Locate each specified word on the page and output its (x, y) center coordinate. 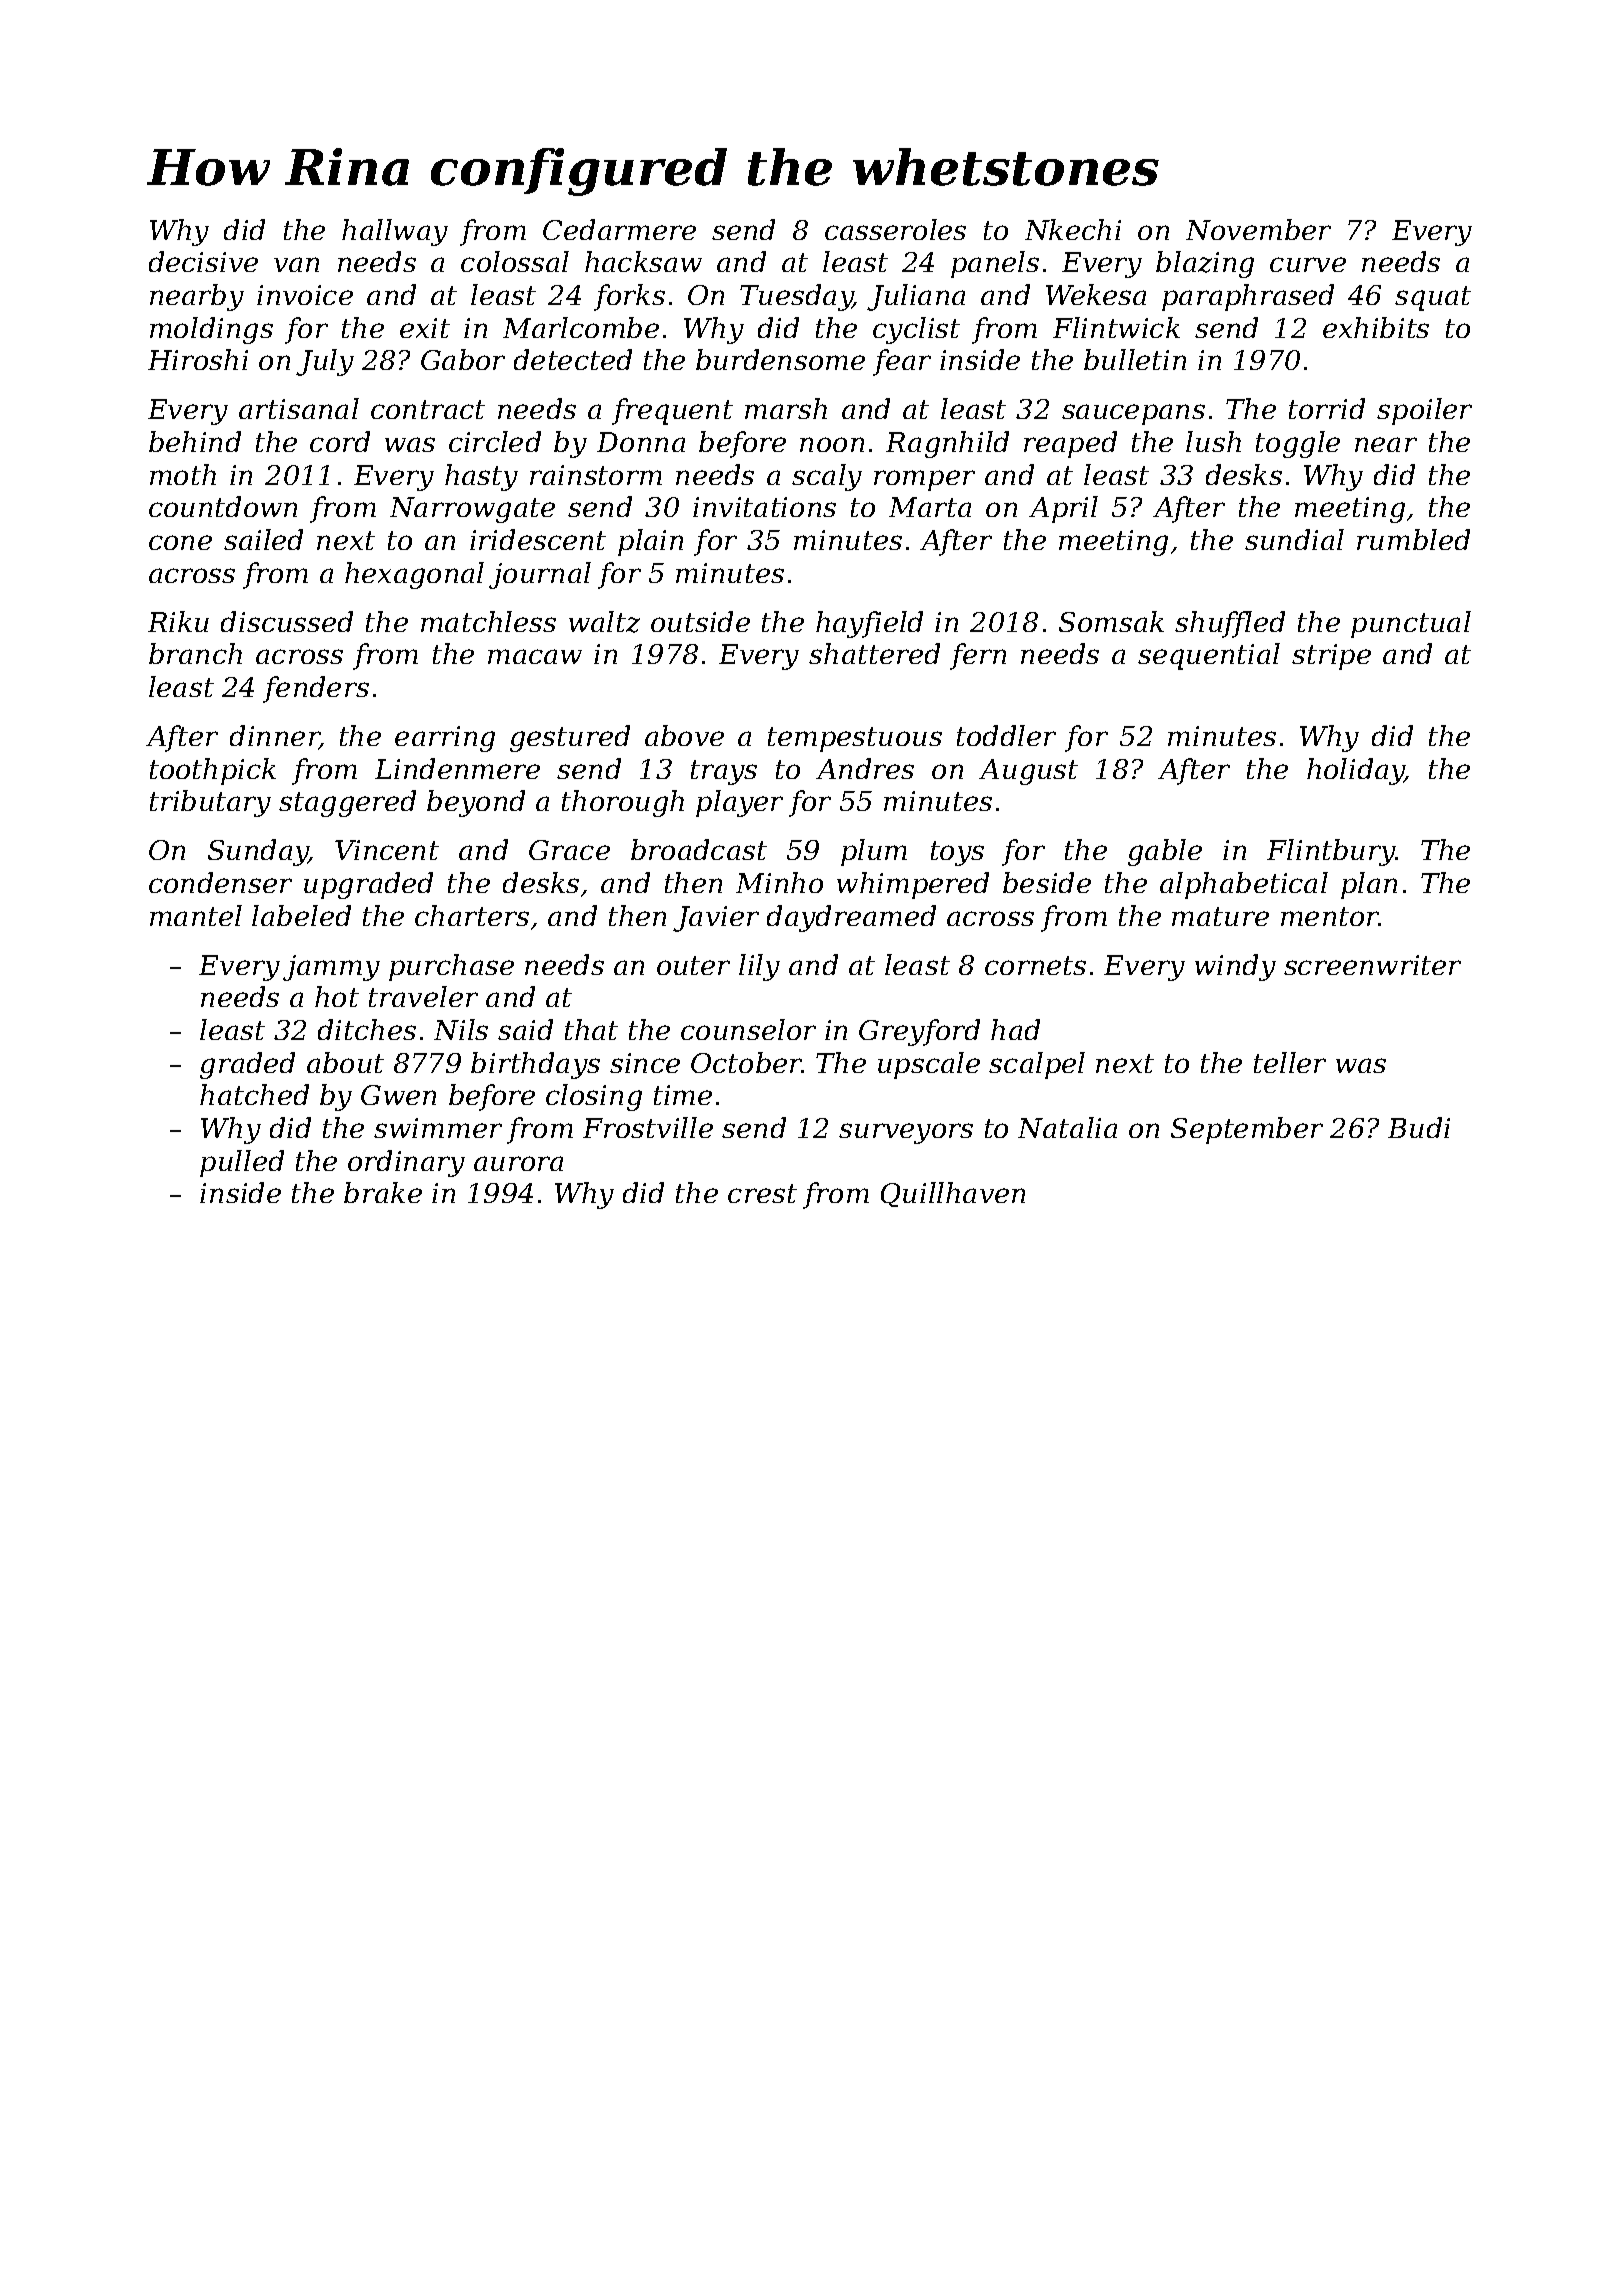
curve (1308, 264)
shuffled (1230, 624)
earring (445, 739)
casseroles (895, 229)
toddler (1006, 735)
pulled (242, 1163)
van (296, 264)
